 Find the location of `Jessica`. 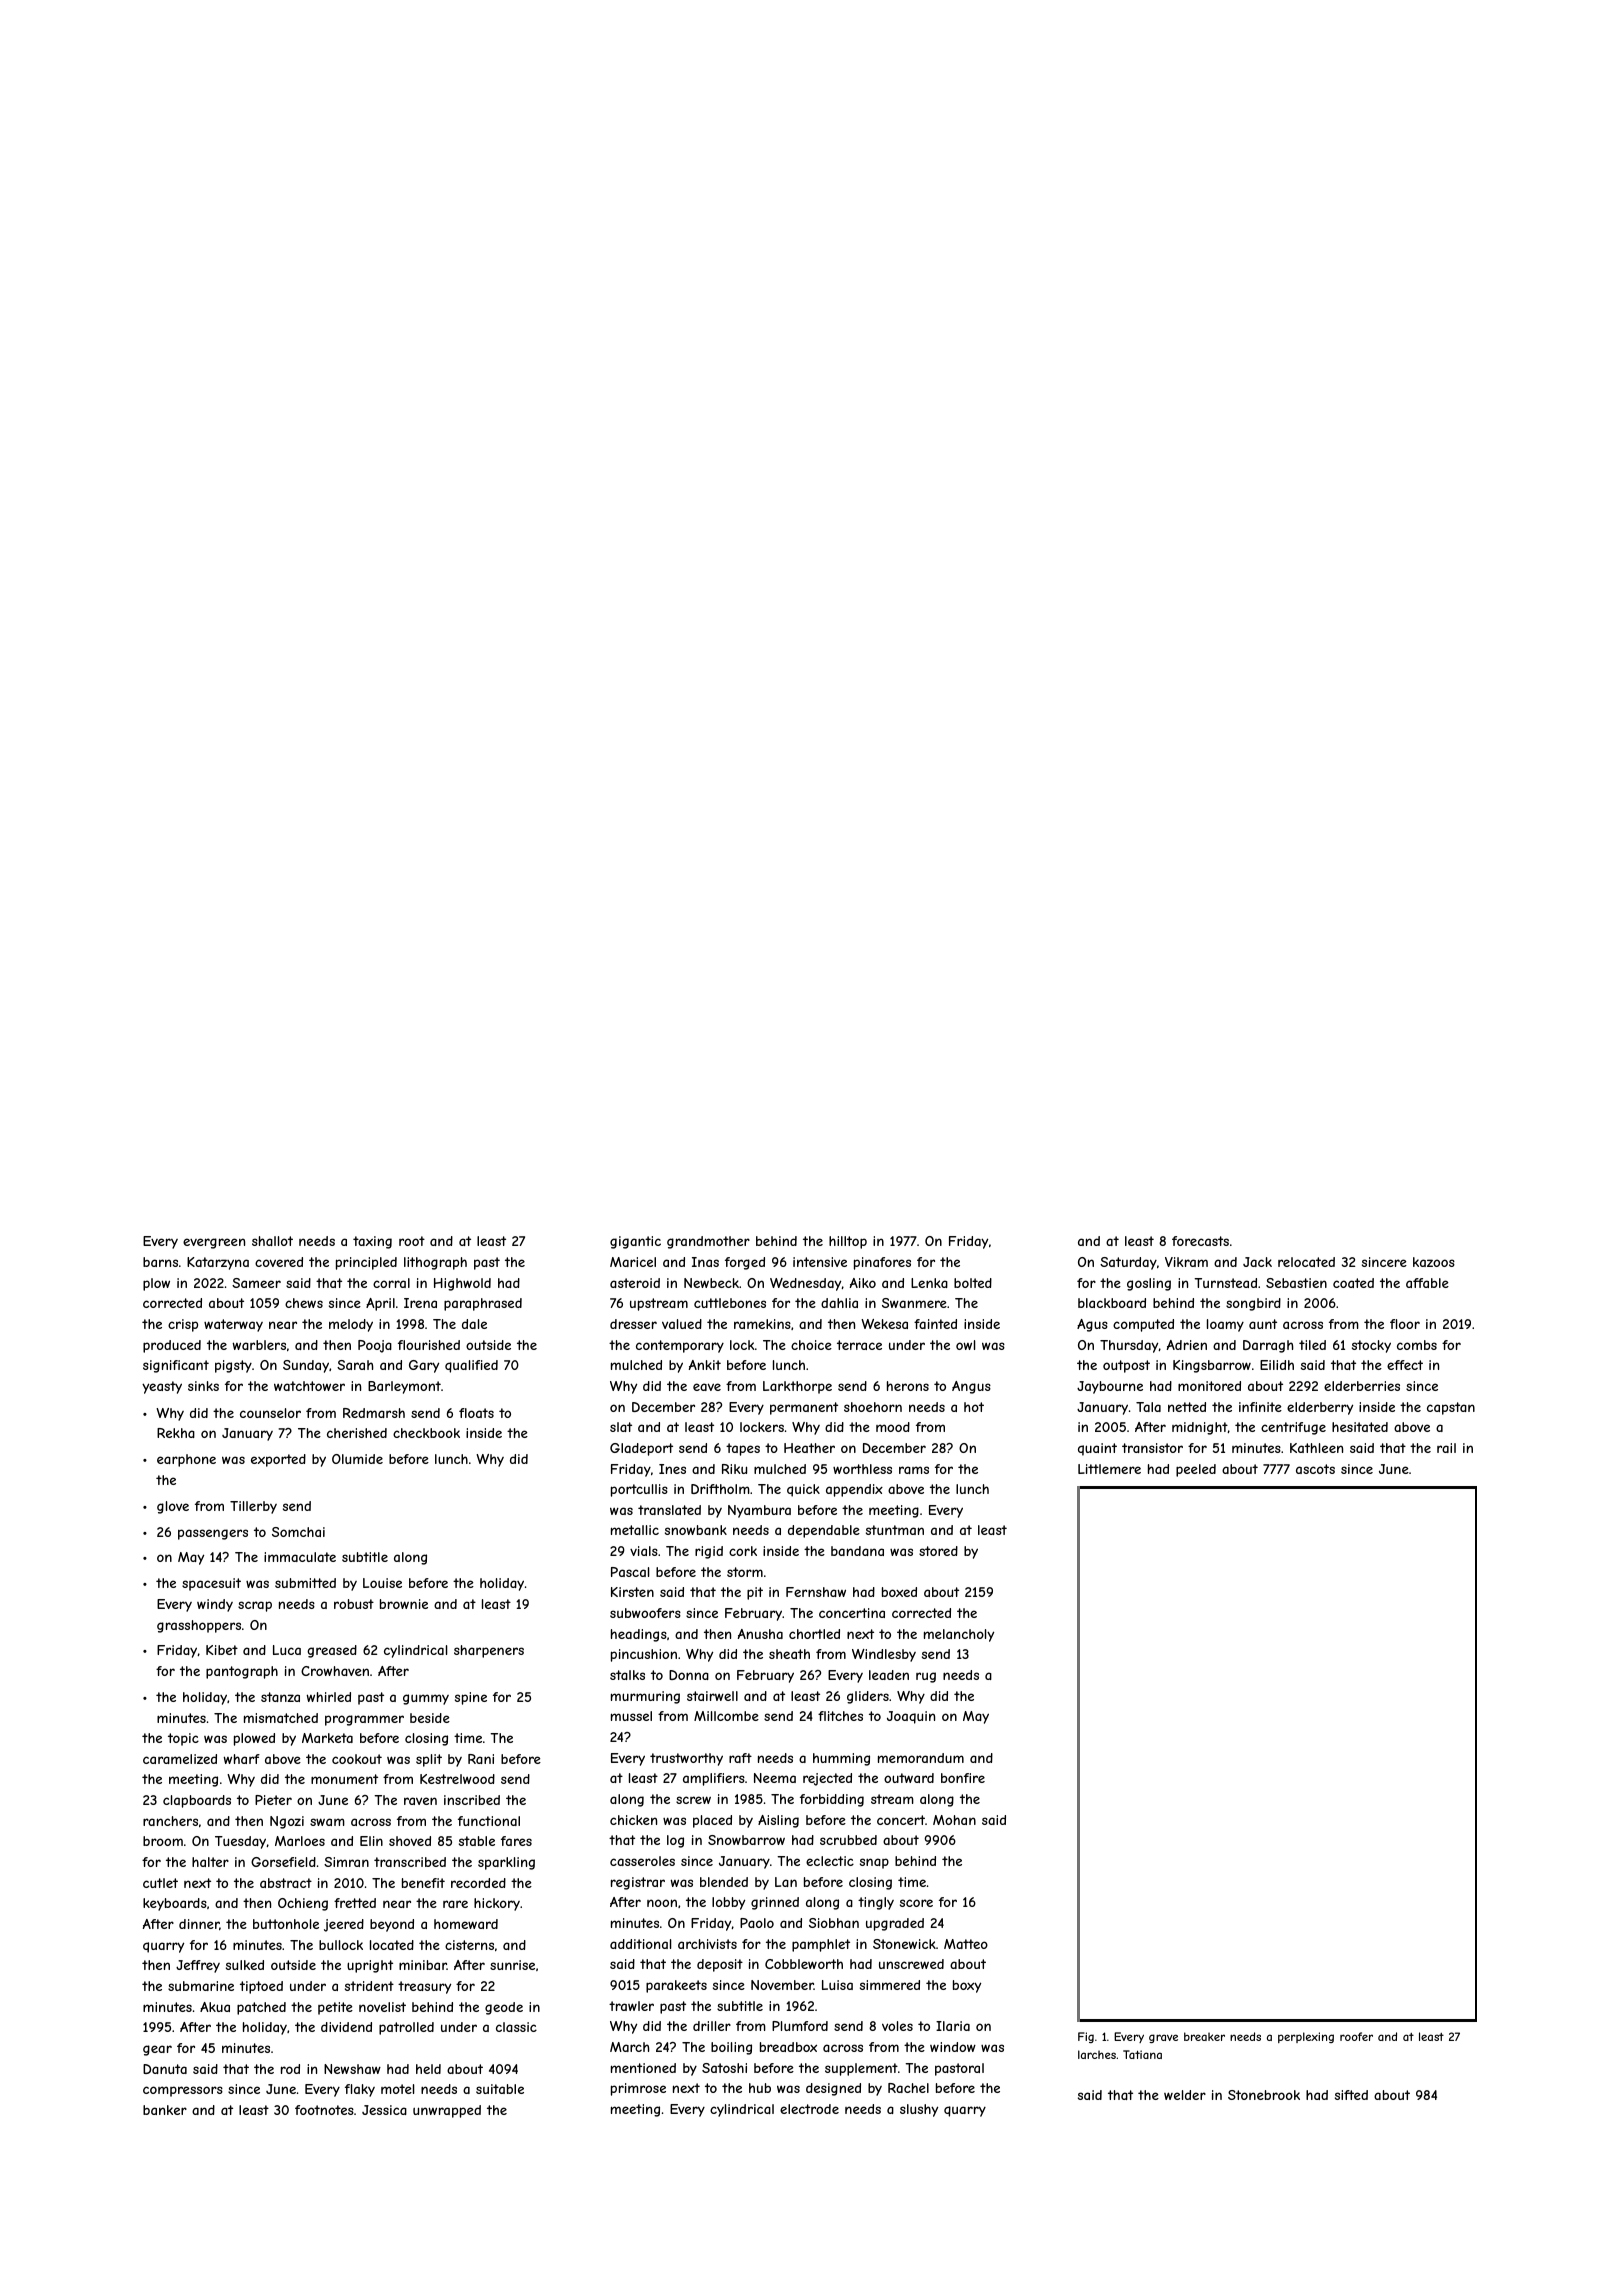

Jessica is located at coordinates (384, 2110).
